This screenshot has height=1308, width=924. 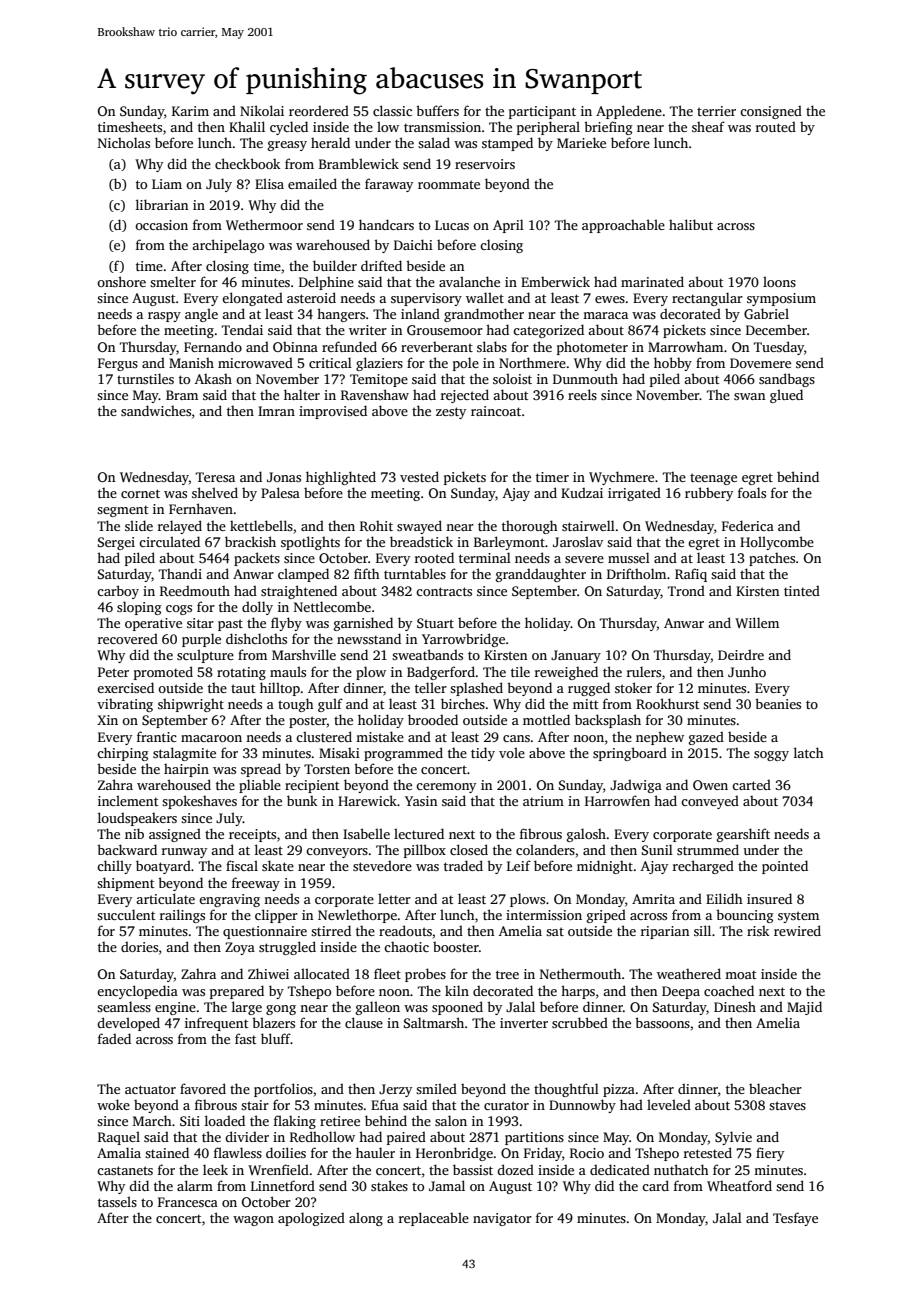 What do you see at coordinates (716, 111) in the screenshot?
I see `terrier` at bounding box center [716, 111].
